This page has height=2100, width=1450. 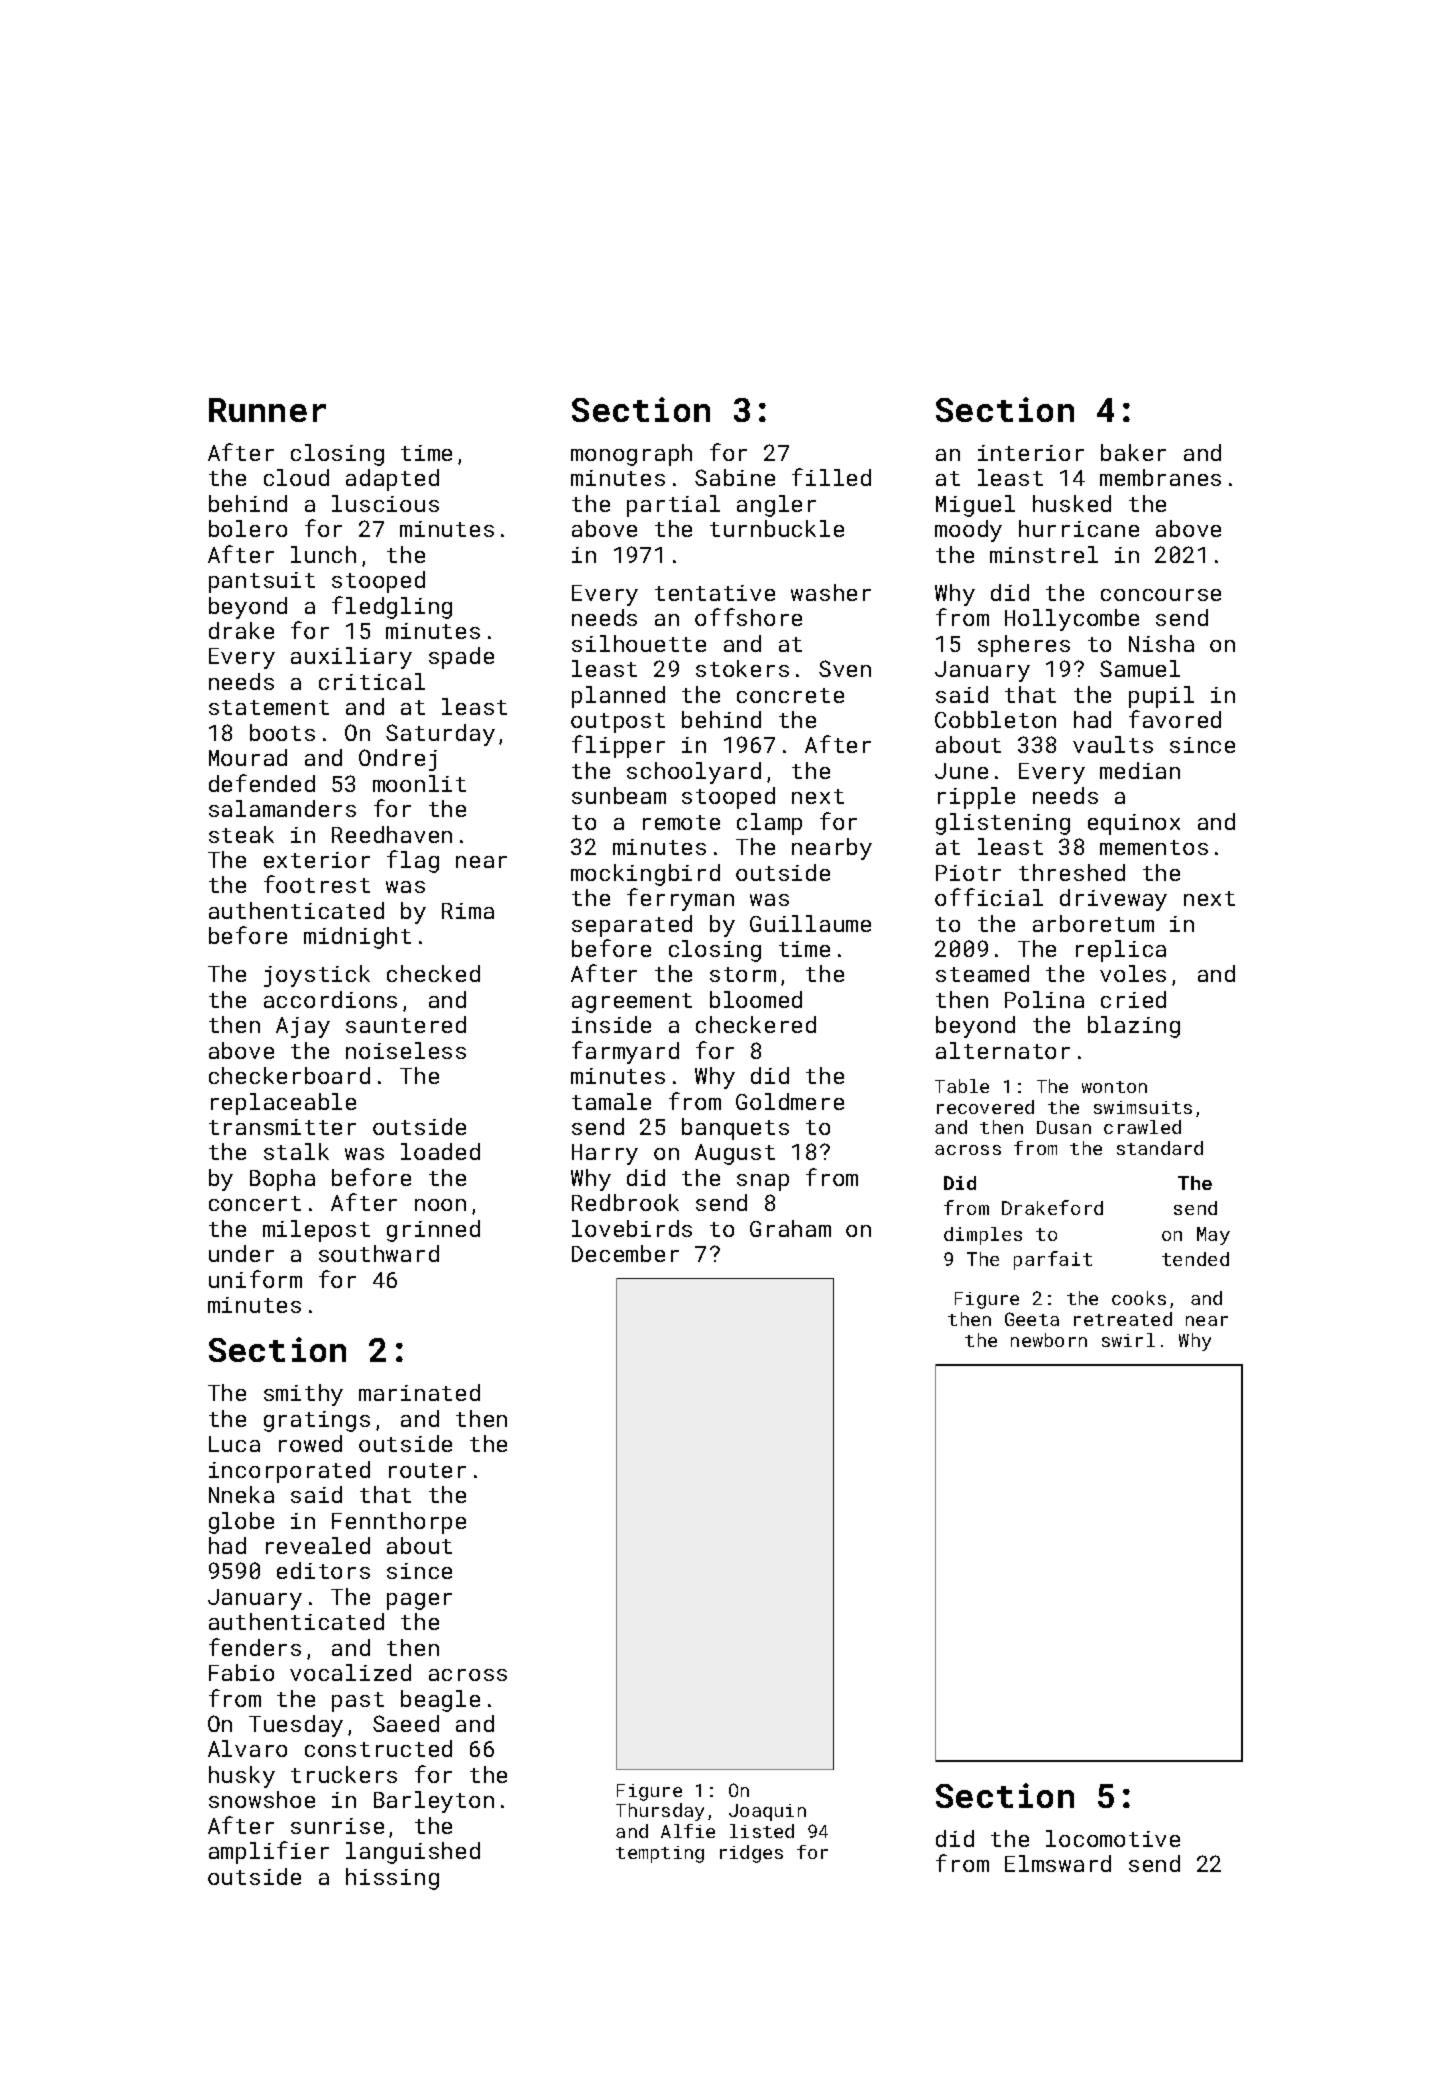 What do you see at coordinates (632, 1228) in the page?
I see `lovebirds` at bounding box center [632, 1228].
